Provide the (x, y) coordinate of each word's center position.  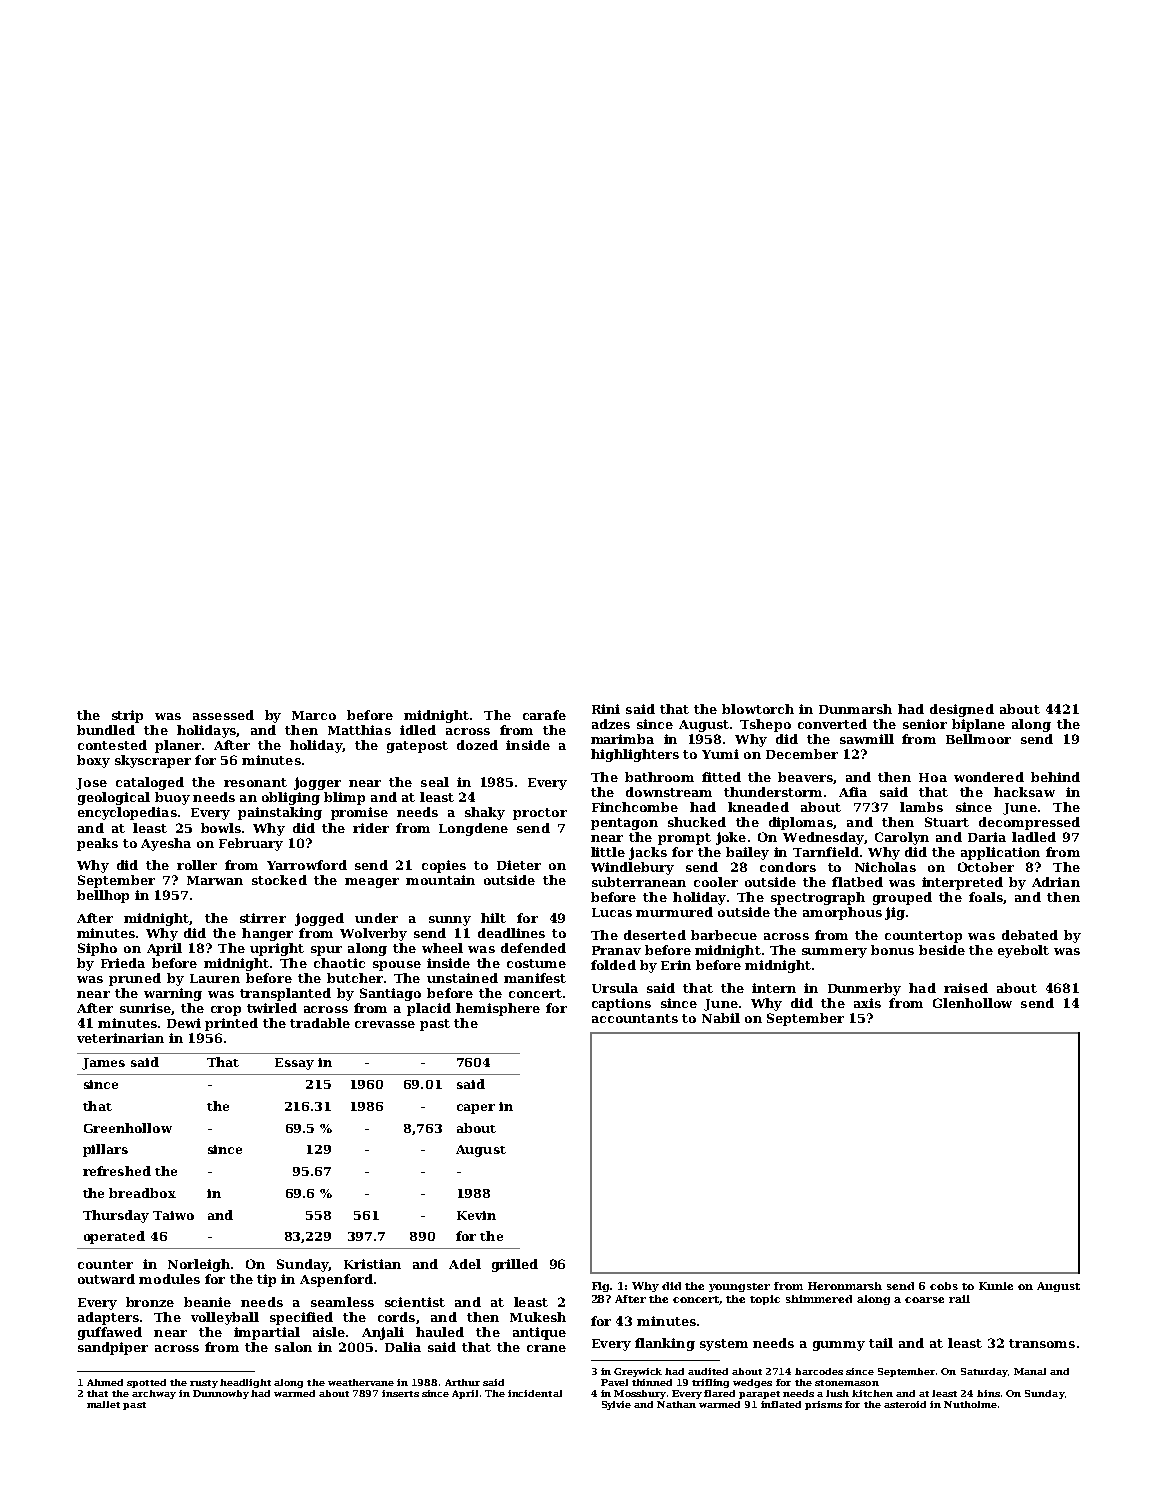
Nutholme (970, 1404)
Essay (294, 1064)
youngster (739, 1287)
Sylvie (616, 1405)
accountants (635, 1018)
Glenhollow (972, 1003)
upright (277, 949)
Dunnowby (221, 1394)
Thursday (116, 1216)
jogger (317, 783)
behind (1055, 777)
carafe (544, 715)
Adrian (1056, 882)
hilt (493, 918)
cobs (944, 1286)
